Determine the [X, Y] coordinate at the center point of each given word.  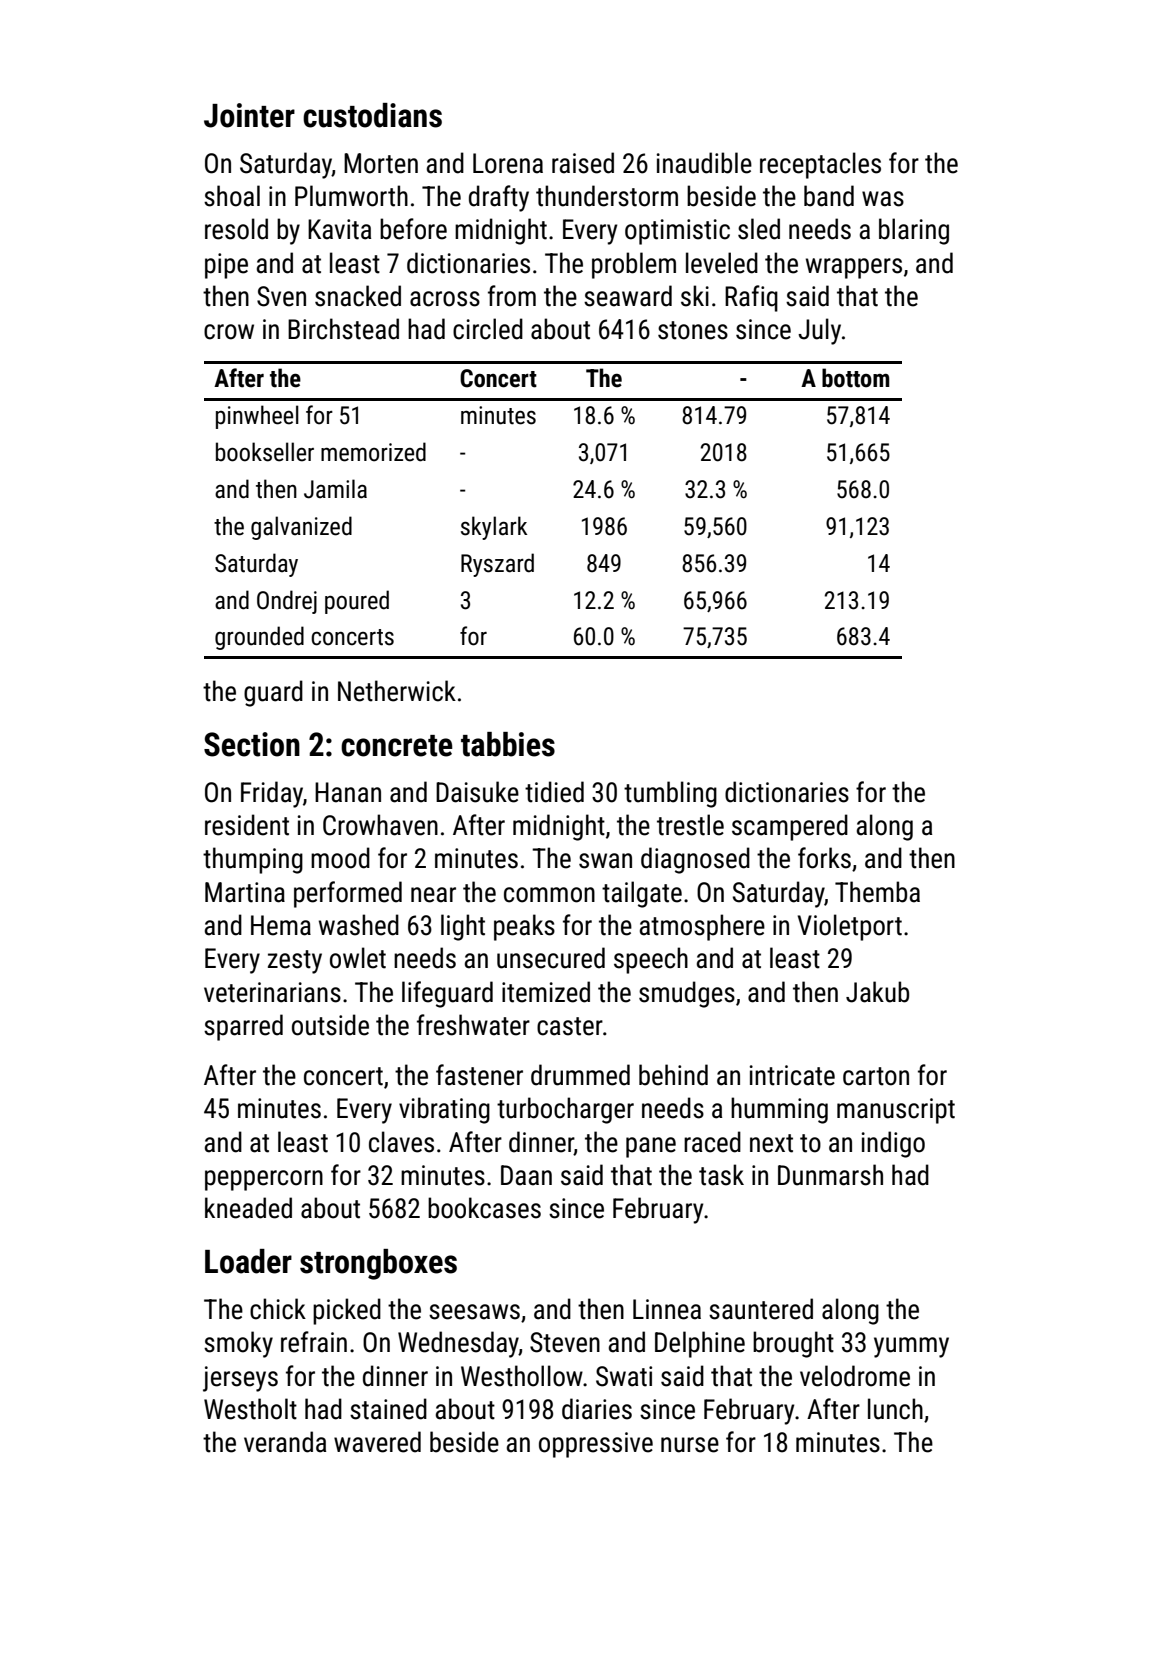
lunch [895, 1409]
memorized [373, 452]
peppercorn [264, 1180]
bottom [856, 378]
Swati [624, 1376]
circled [488, 329]
